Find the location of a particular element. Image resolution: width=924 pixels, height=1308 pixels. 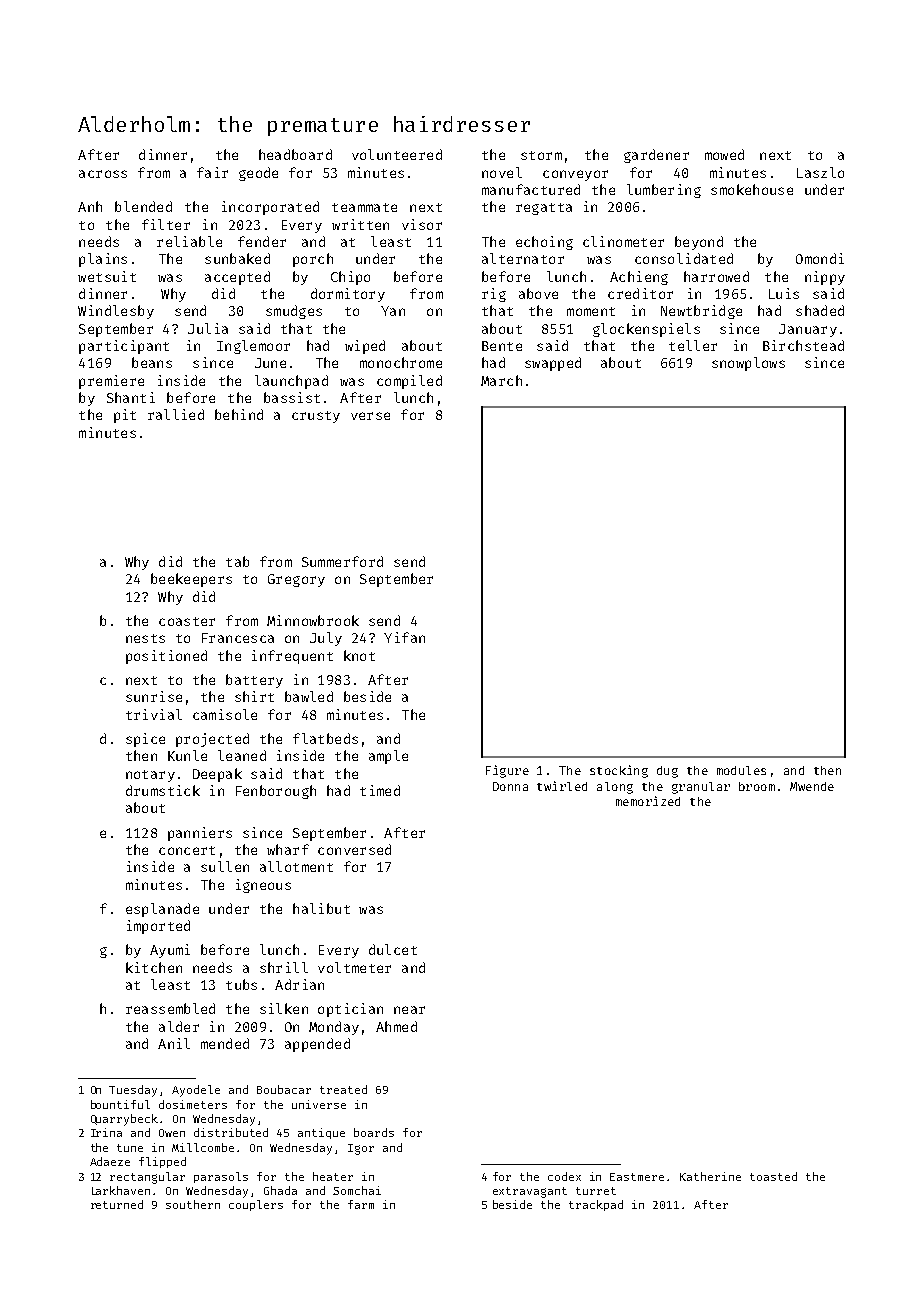

extravagant is located at coordinates (530, 1192).
